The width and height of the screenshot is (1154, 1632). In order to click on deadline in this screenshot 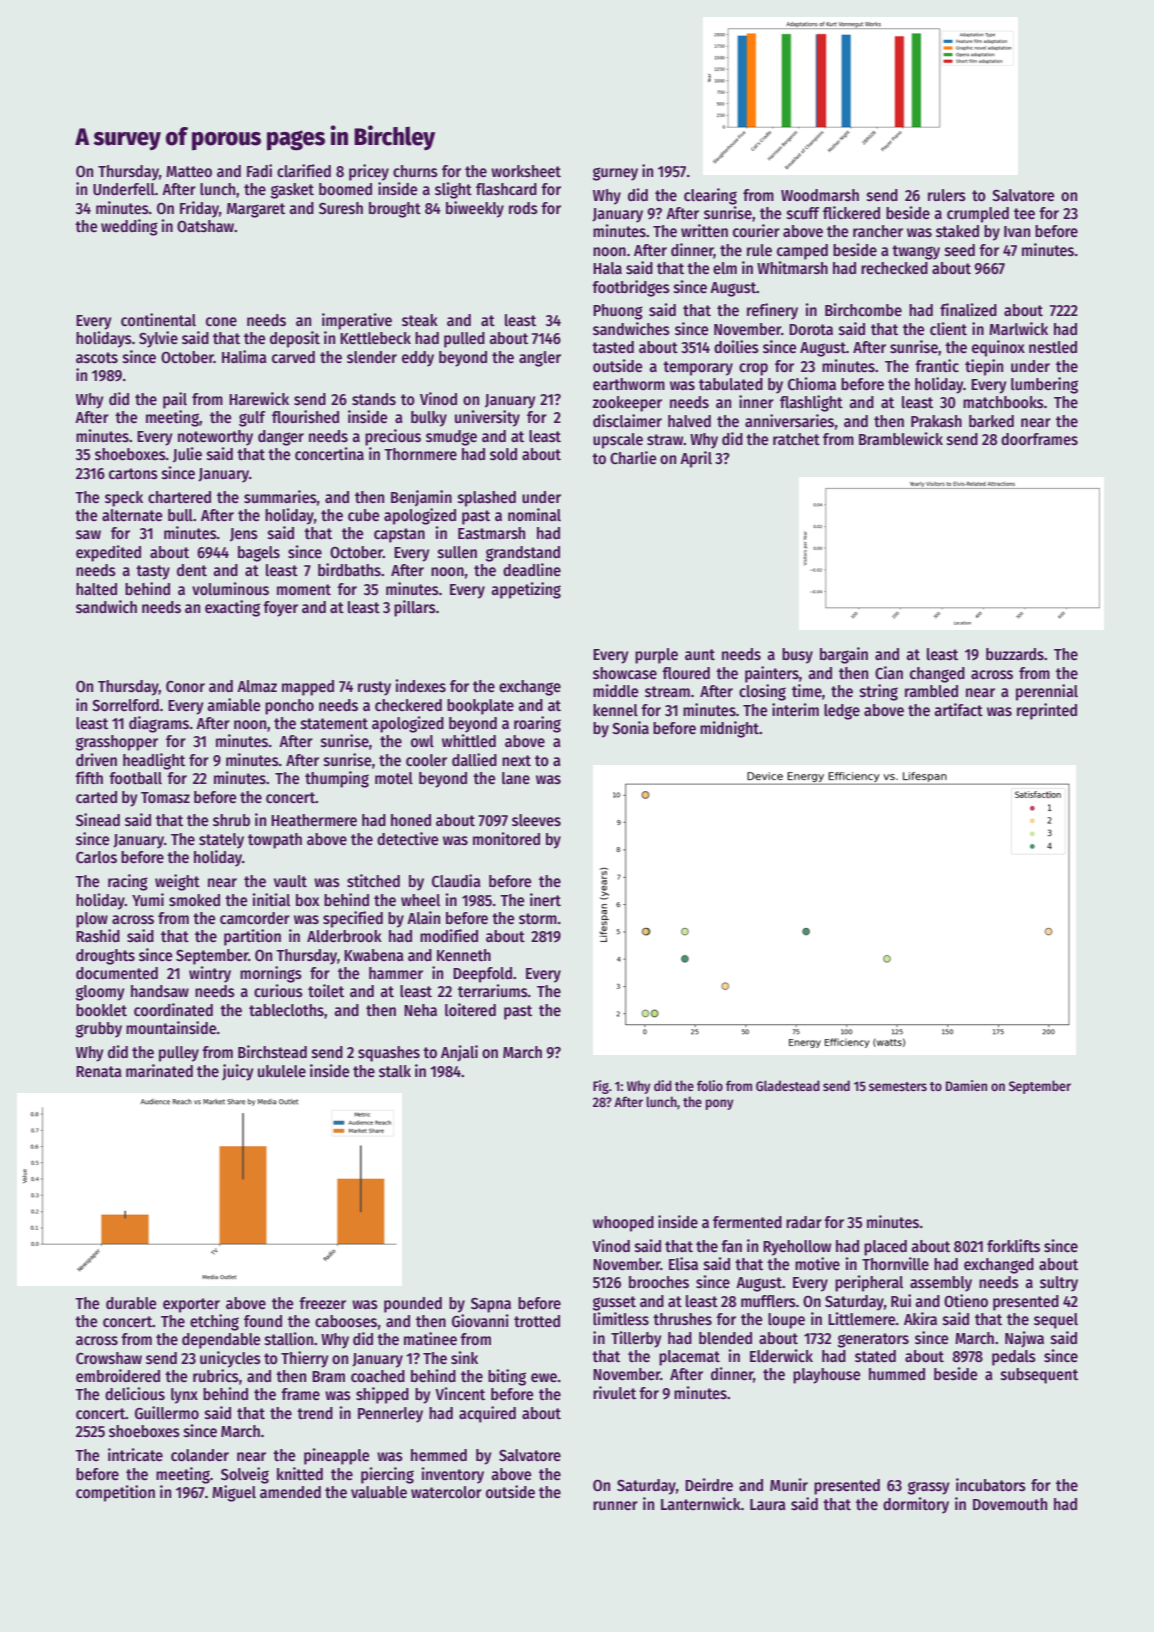, I will do `click(532, 569)`.
